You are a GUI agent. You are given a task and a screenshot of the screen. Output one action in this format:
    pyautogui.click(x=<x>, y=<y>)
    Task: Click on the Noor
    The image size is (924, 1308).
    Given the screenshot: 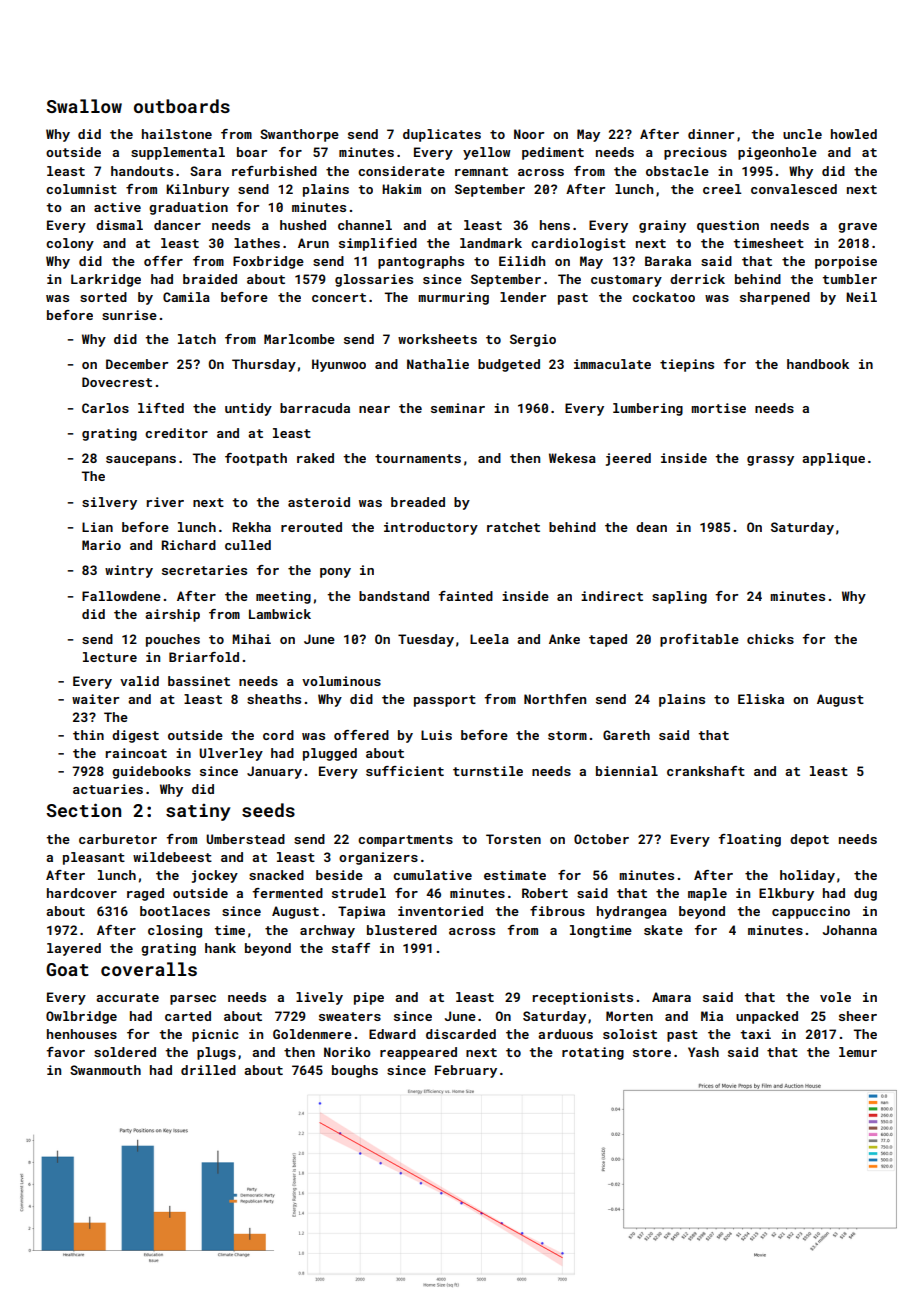 What is the action you would take?
    pyautogui.click(x=529, y=134)
